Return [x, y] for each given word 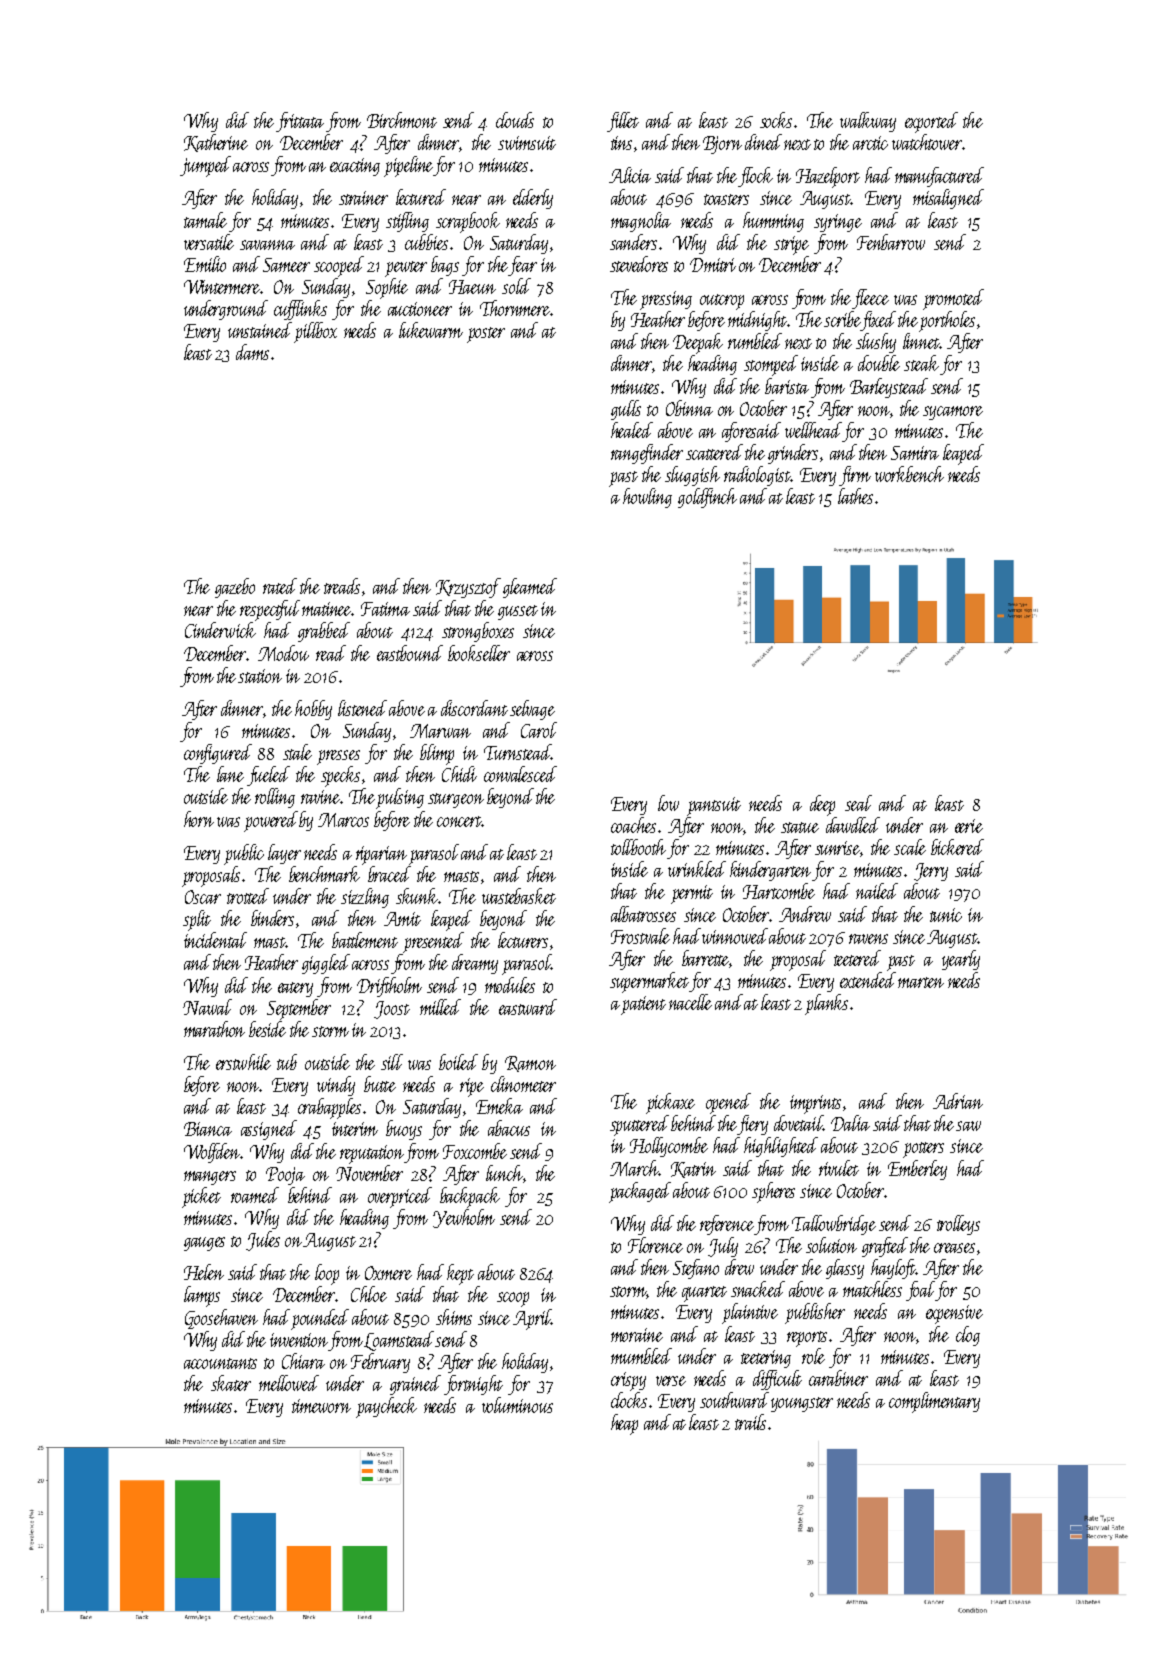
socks [776, 120]
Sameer [286, 265]
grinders [793, 454]
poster [486, 335]
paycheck [386, 1407]
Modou [283, 653]
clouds [515, 120]
